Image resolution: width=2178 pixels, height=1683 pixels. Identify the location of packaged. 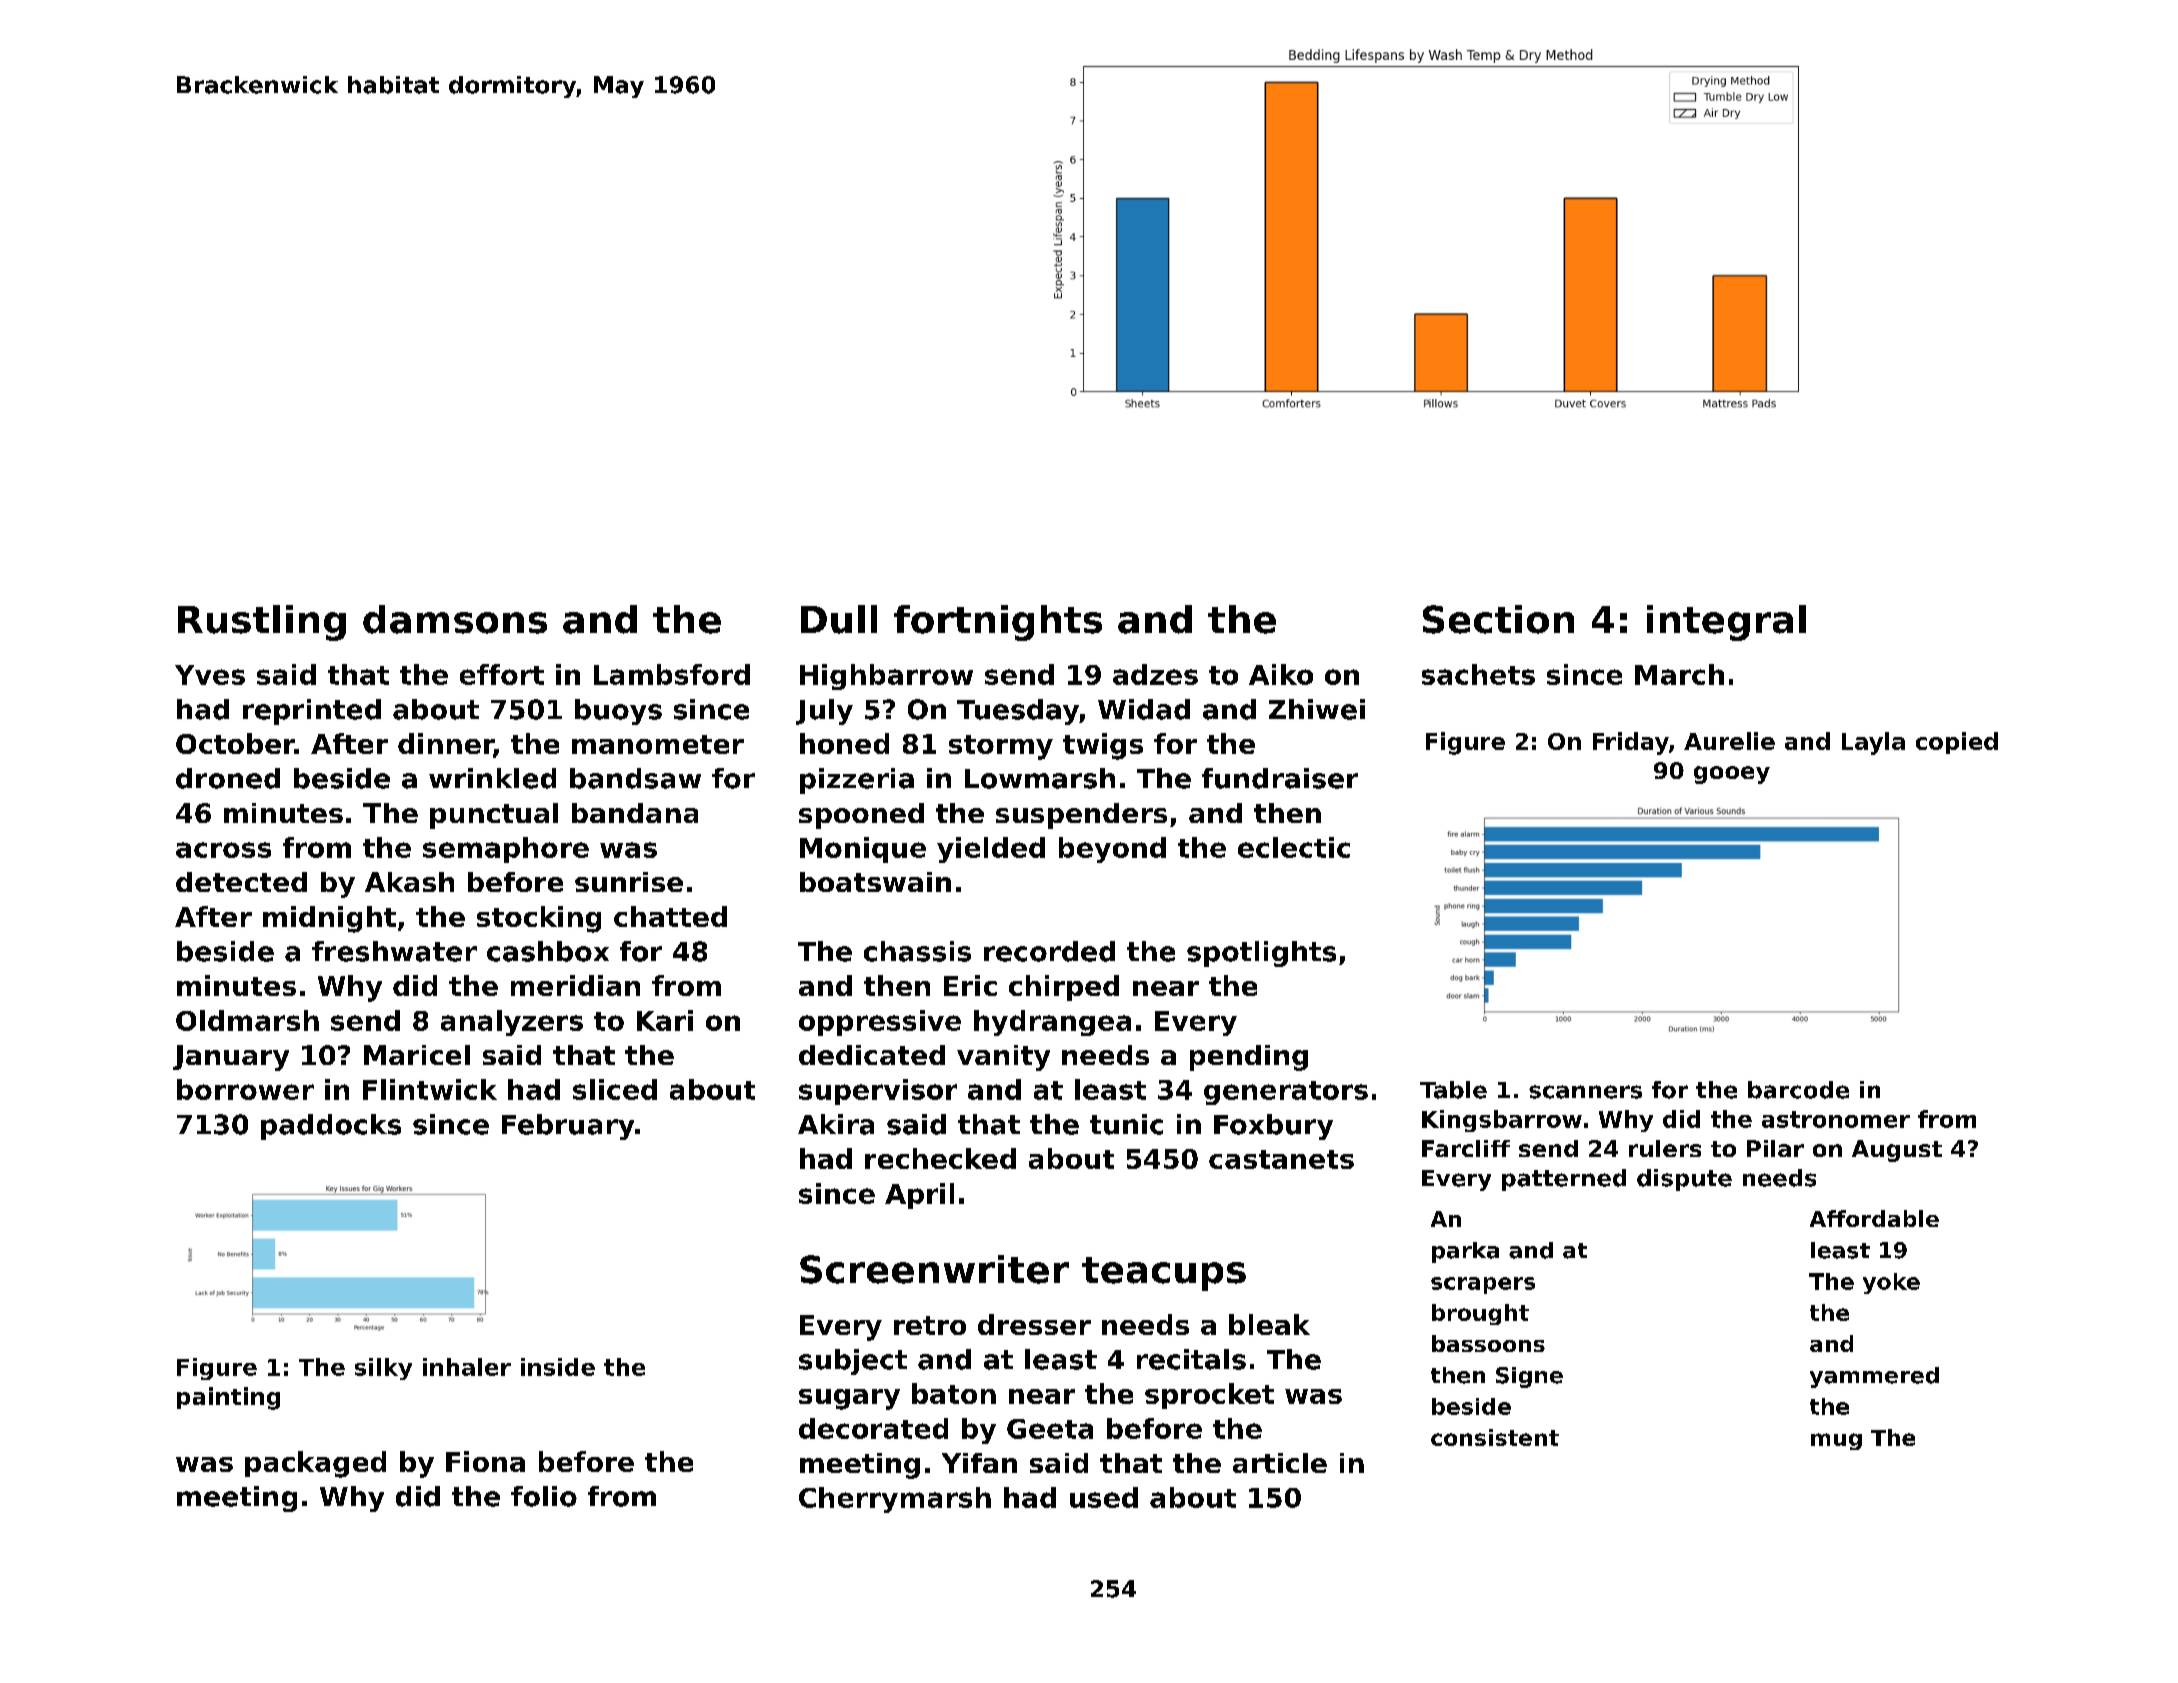
(315, 1464).
